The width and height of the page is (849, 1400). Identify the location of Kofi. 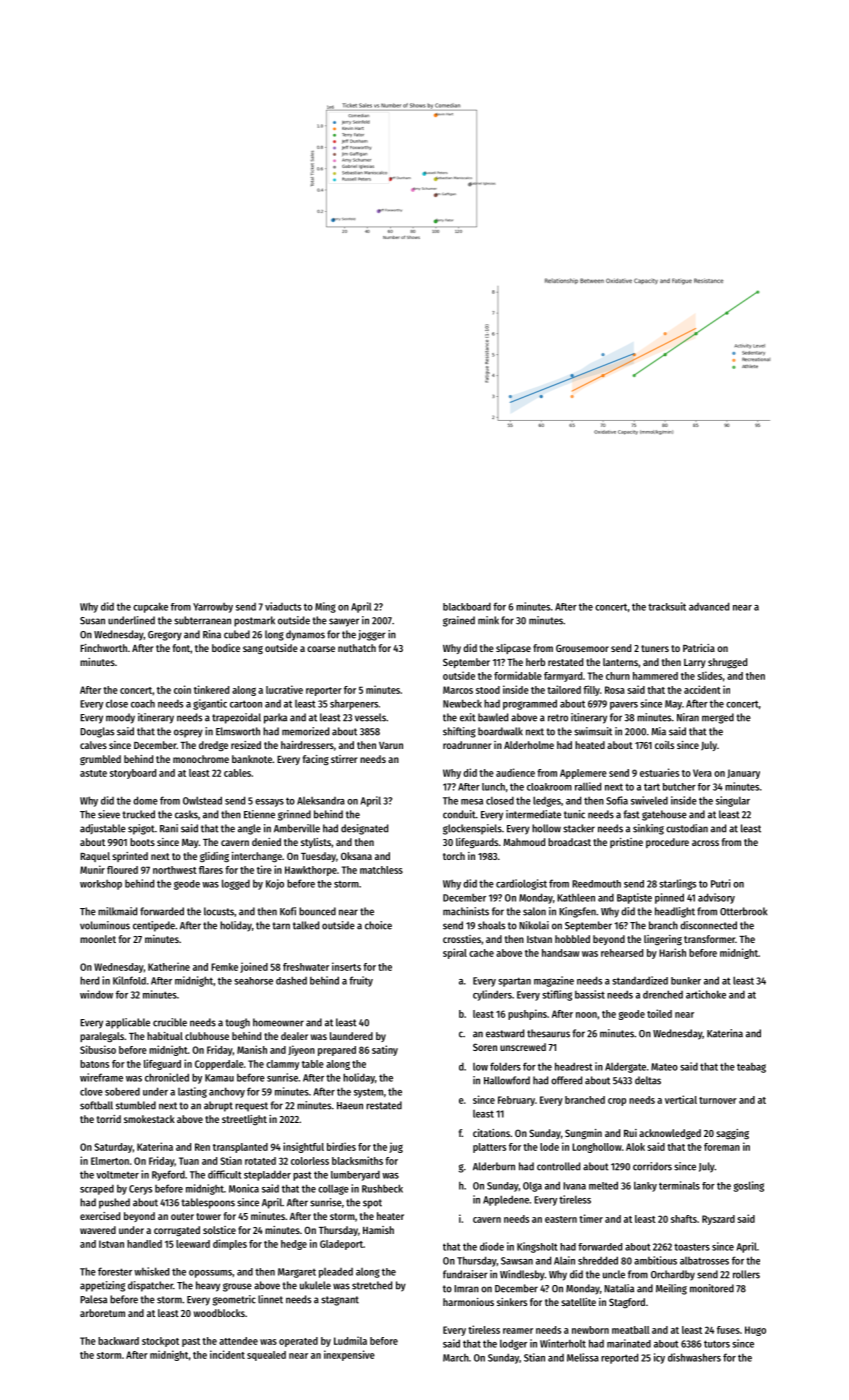
(288, 911).
